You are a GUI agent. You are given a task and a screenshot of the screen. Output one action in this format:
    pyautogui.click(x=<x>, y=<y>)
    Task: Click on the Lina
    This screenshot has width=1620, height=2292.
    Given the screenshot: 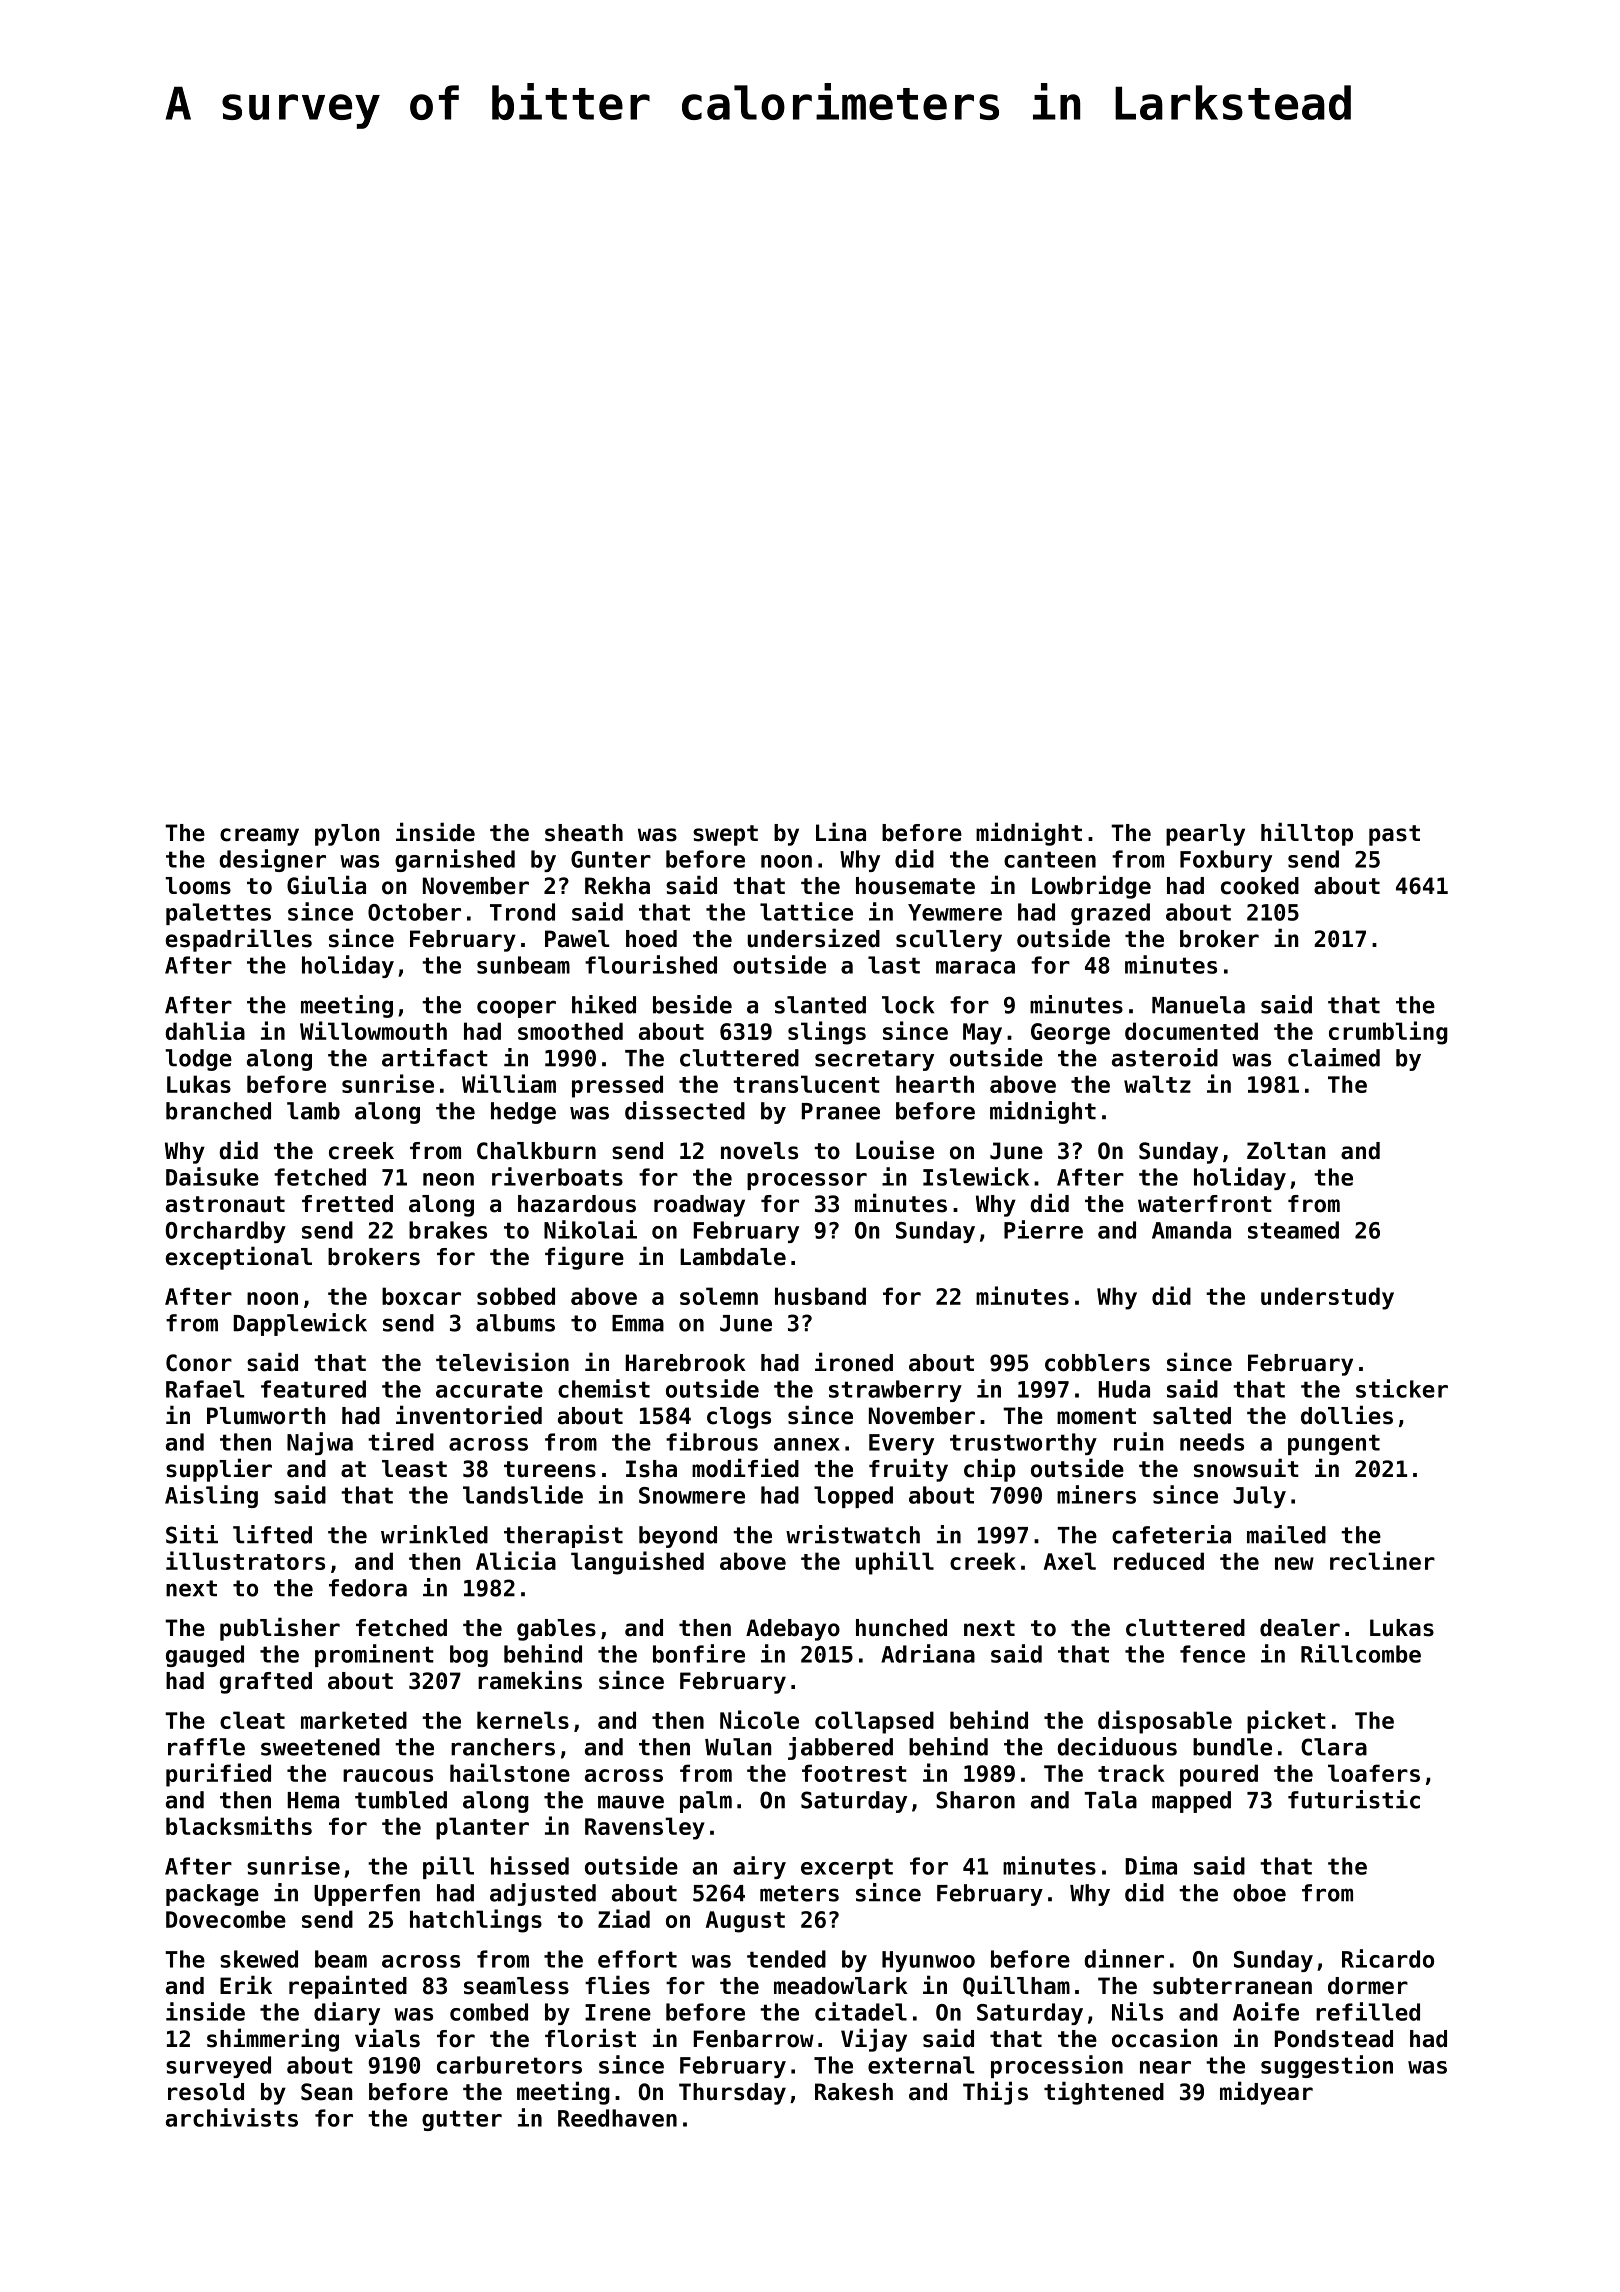 What is the action you would take?
    pyautogui.click(x=841, y=832)
